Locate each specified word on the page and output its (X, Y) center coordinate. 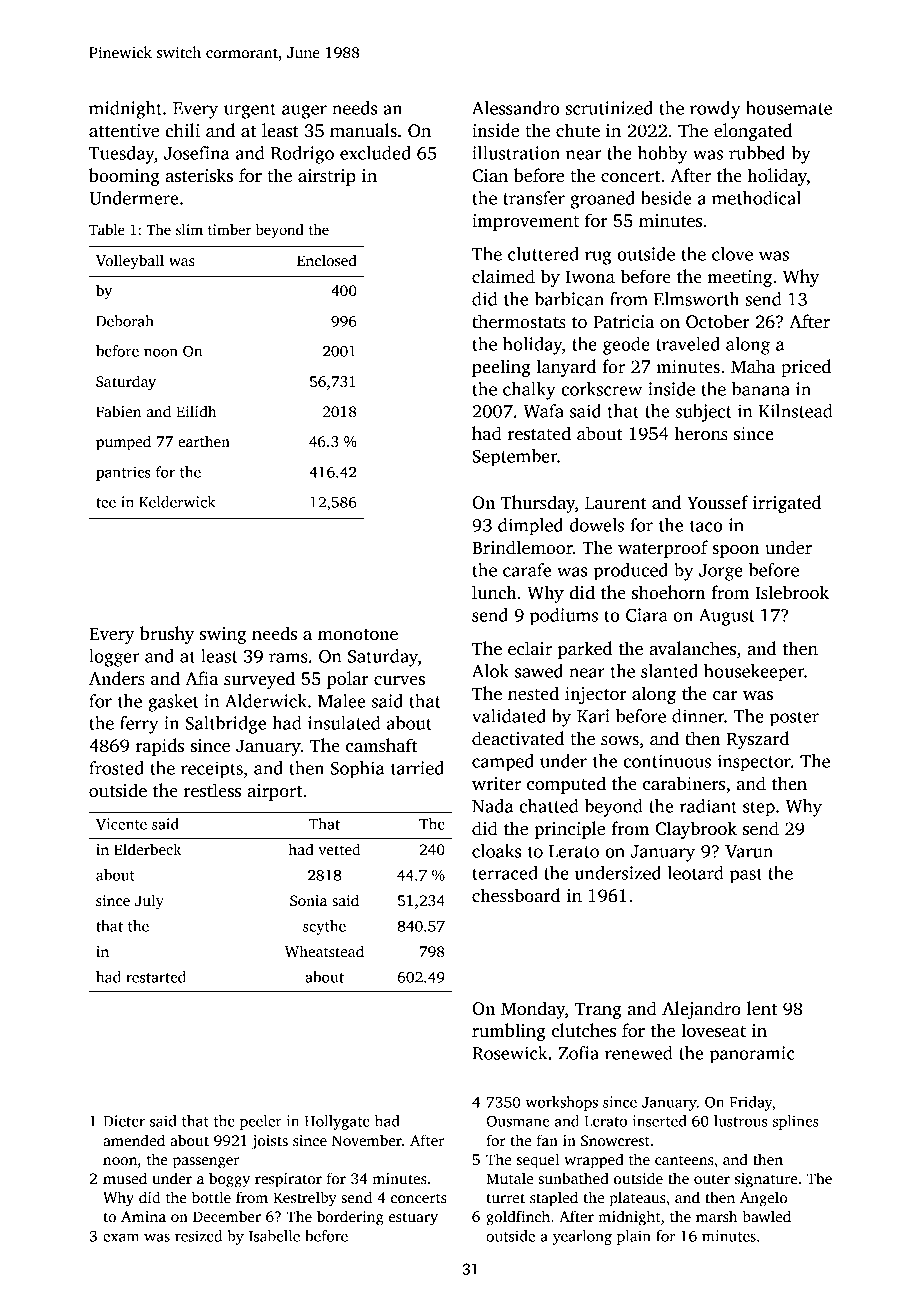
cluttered (543, 254)
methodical (756, 198)
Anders (117, 678)
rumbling (508, 1032)
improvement (525, 222)
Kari (593, 716)
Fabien (118, 411)
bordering (350, 1218)
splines (796, 1122)
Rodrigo (302, 155)
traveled (688, 344)
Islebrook (792, 592)
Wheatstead (324, 951)
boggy (229, 1180)
